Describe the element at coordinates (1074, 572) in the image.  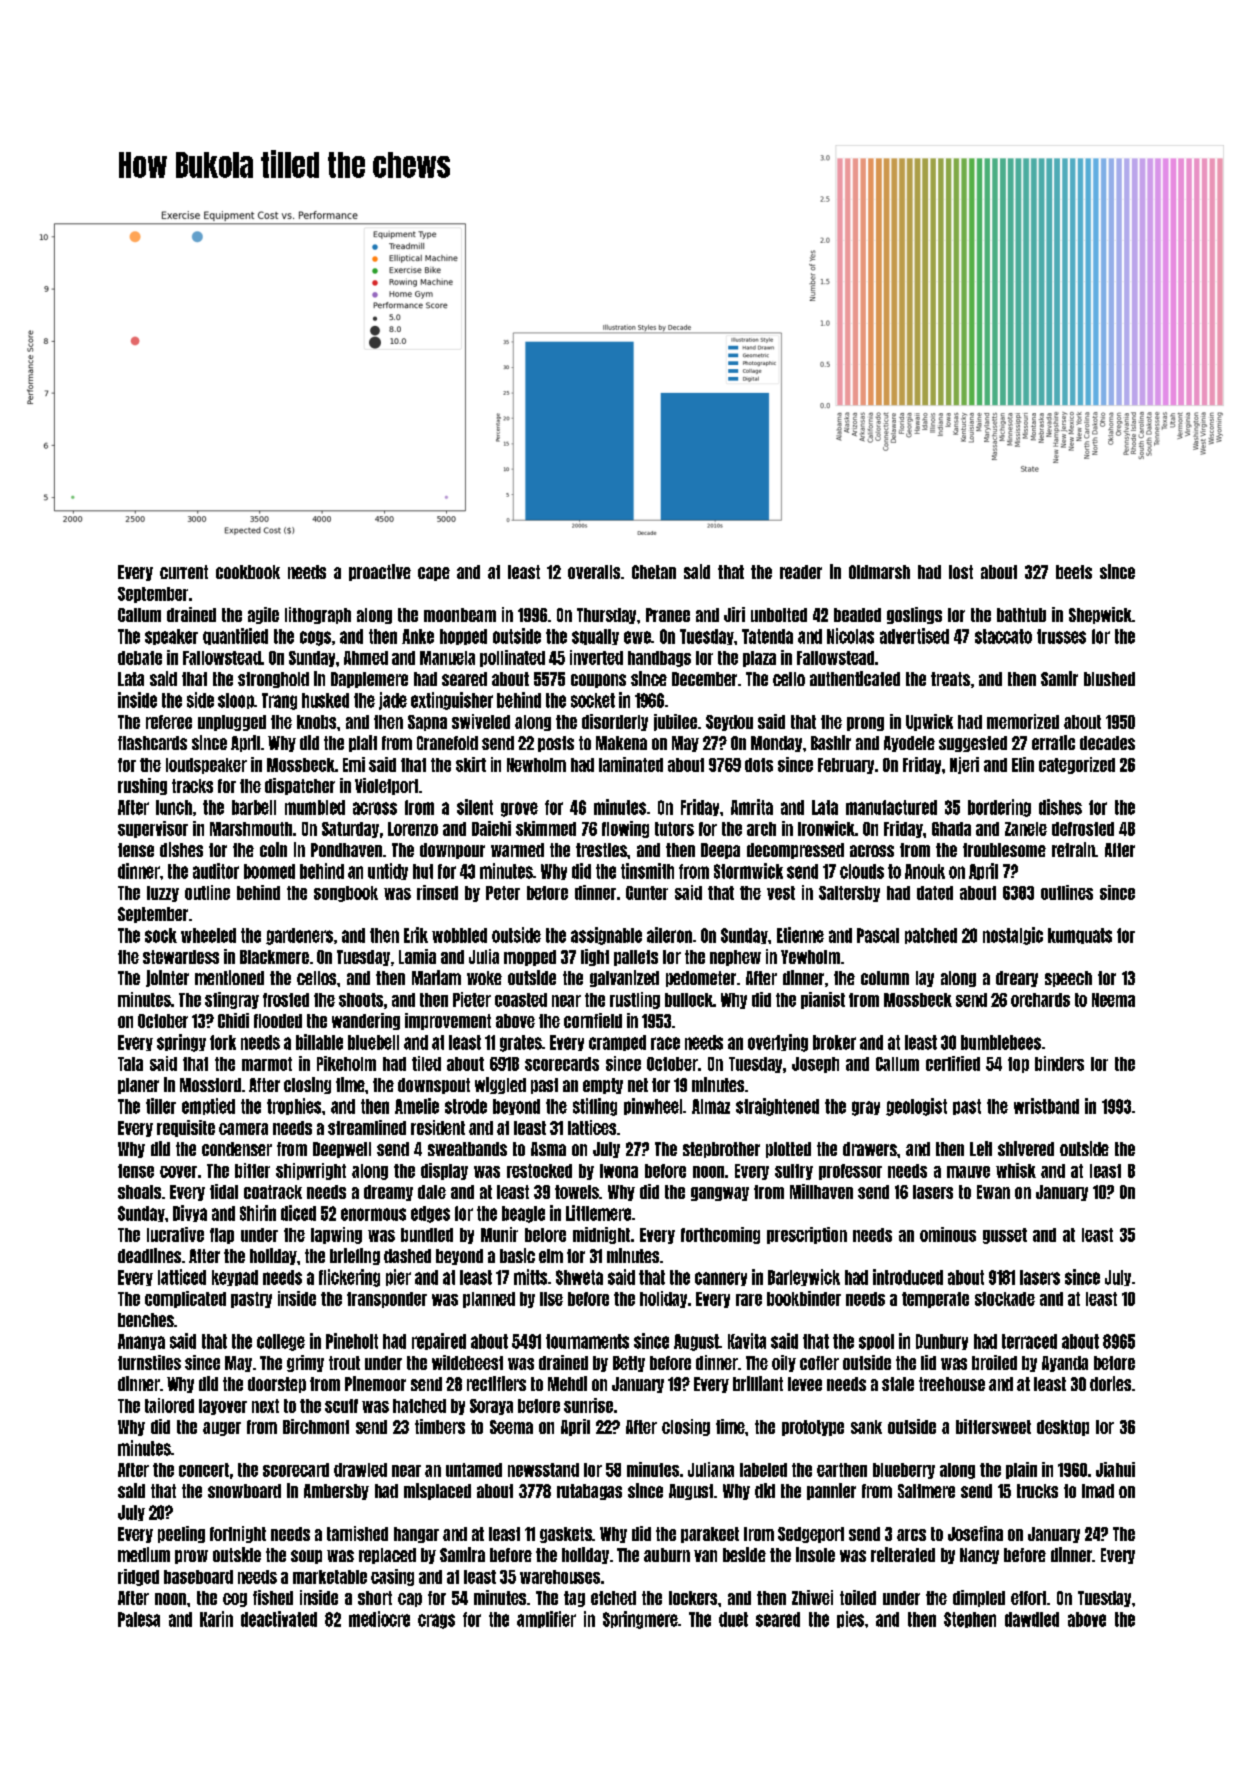
I see `beets` at that location.
